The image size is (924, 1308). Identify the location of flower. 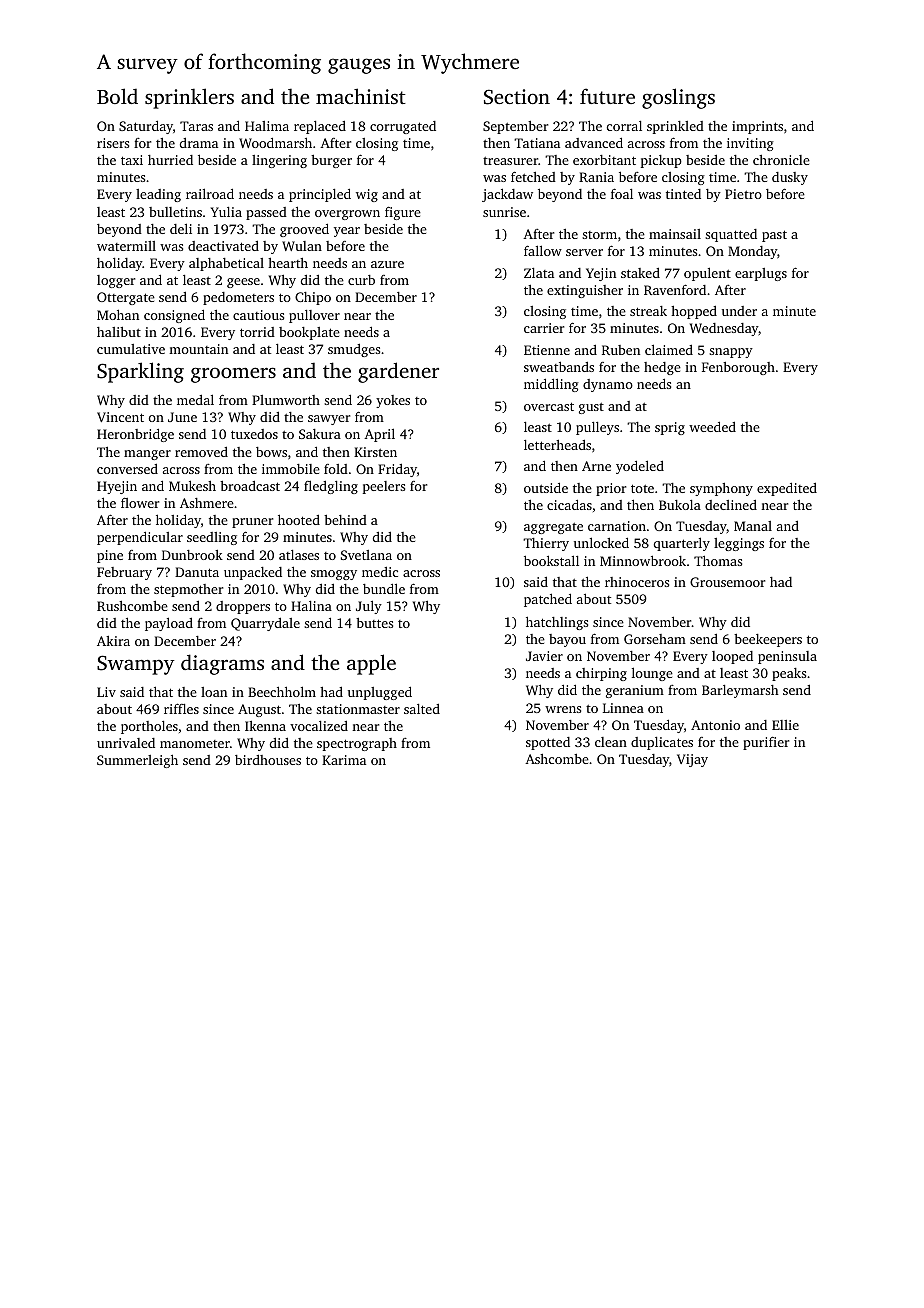
(140, 502).
